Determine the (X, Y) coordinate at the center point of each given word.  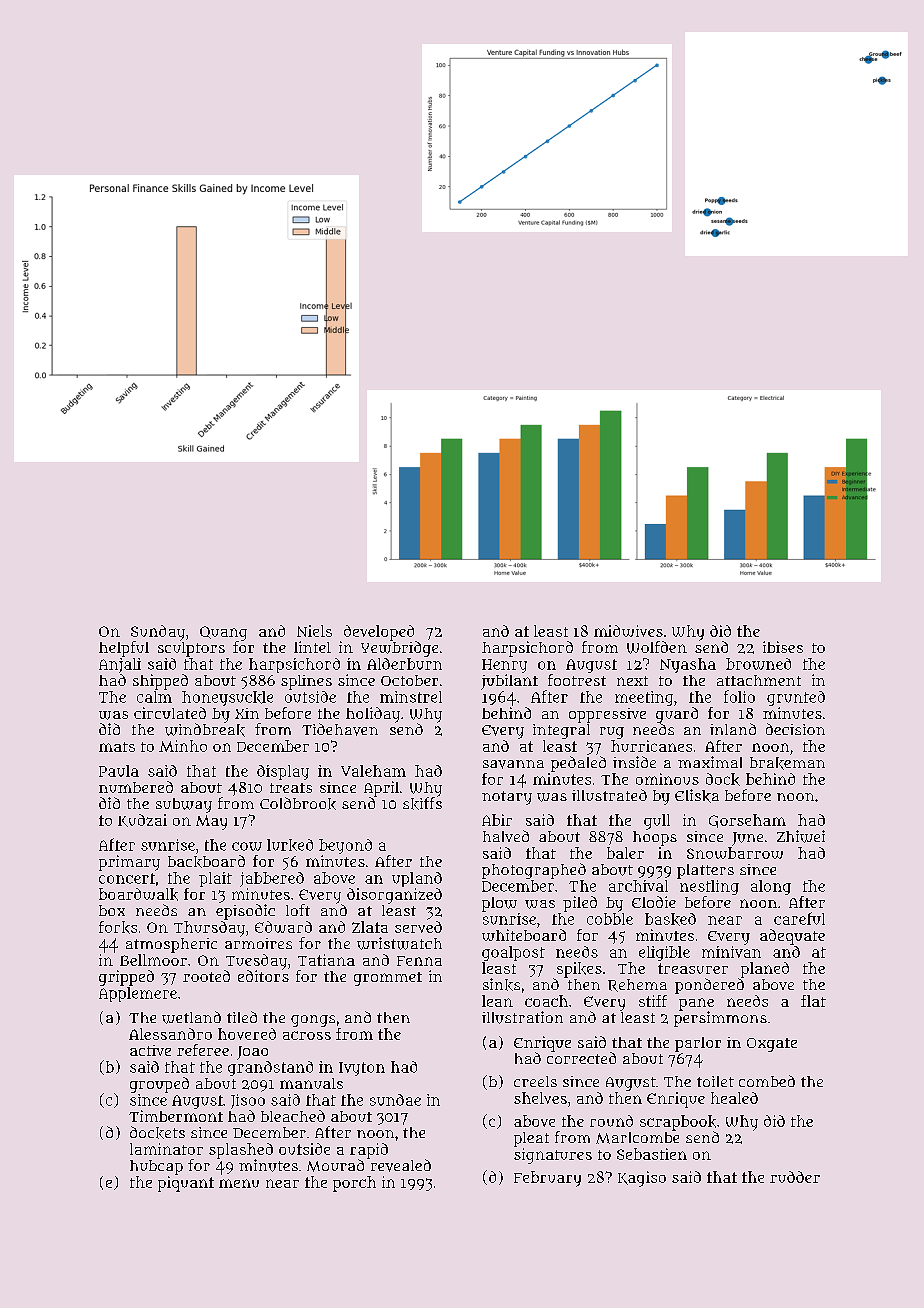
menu (239, 1183)
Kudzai (142, 820)
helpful (124, 649)
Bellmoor (153, 960)
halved (506, 836)
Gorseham (747, 821)
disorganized (394, 896)
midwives (628, 631)
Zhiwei (801, 836)
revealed (401, 1165)
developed (379, 633)
